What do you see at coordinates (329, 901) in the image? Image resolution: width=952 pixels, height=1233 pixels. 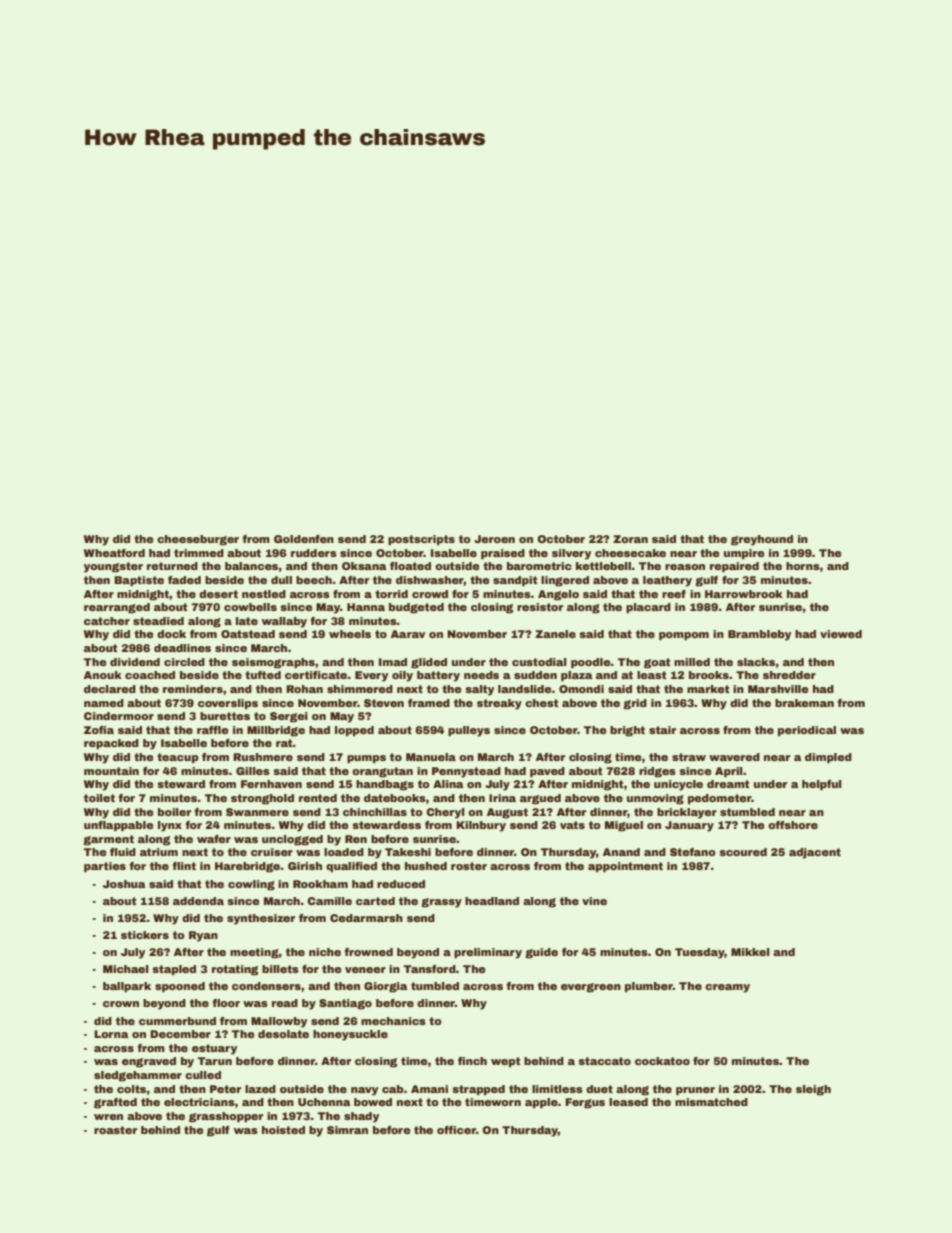 I see `Camille` at bounding box center [329, 901].
